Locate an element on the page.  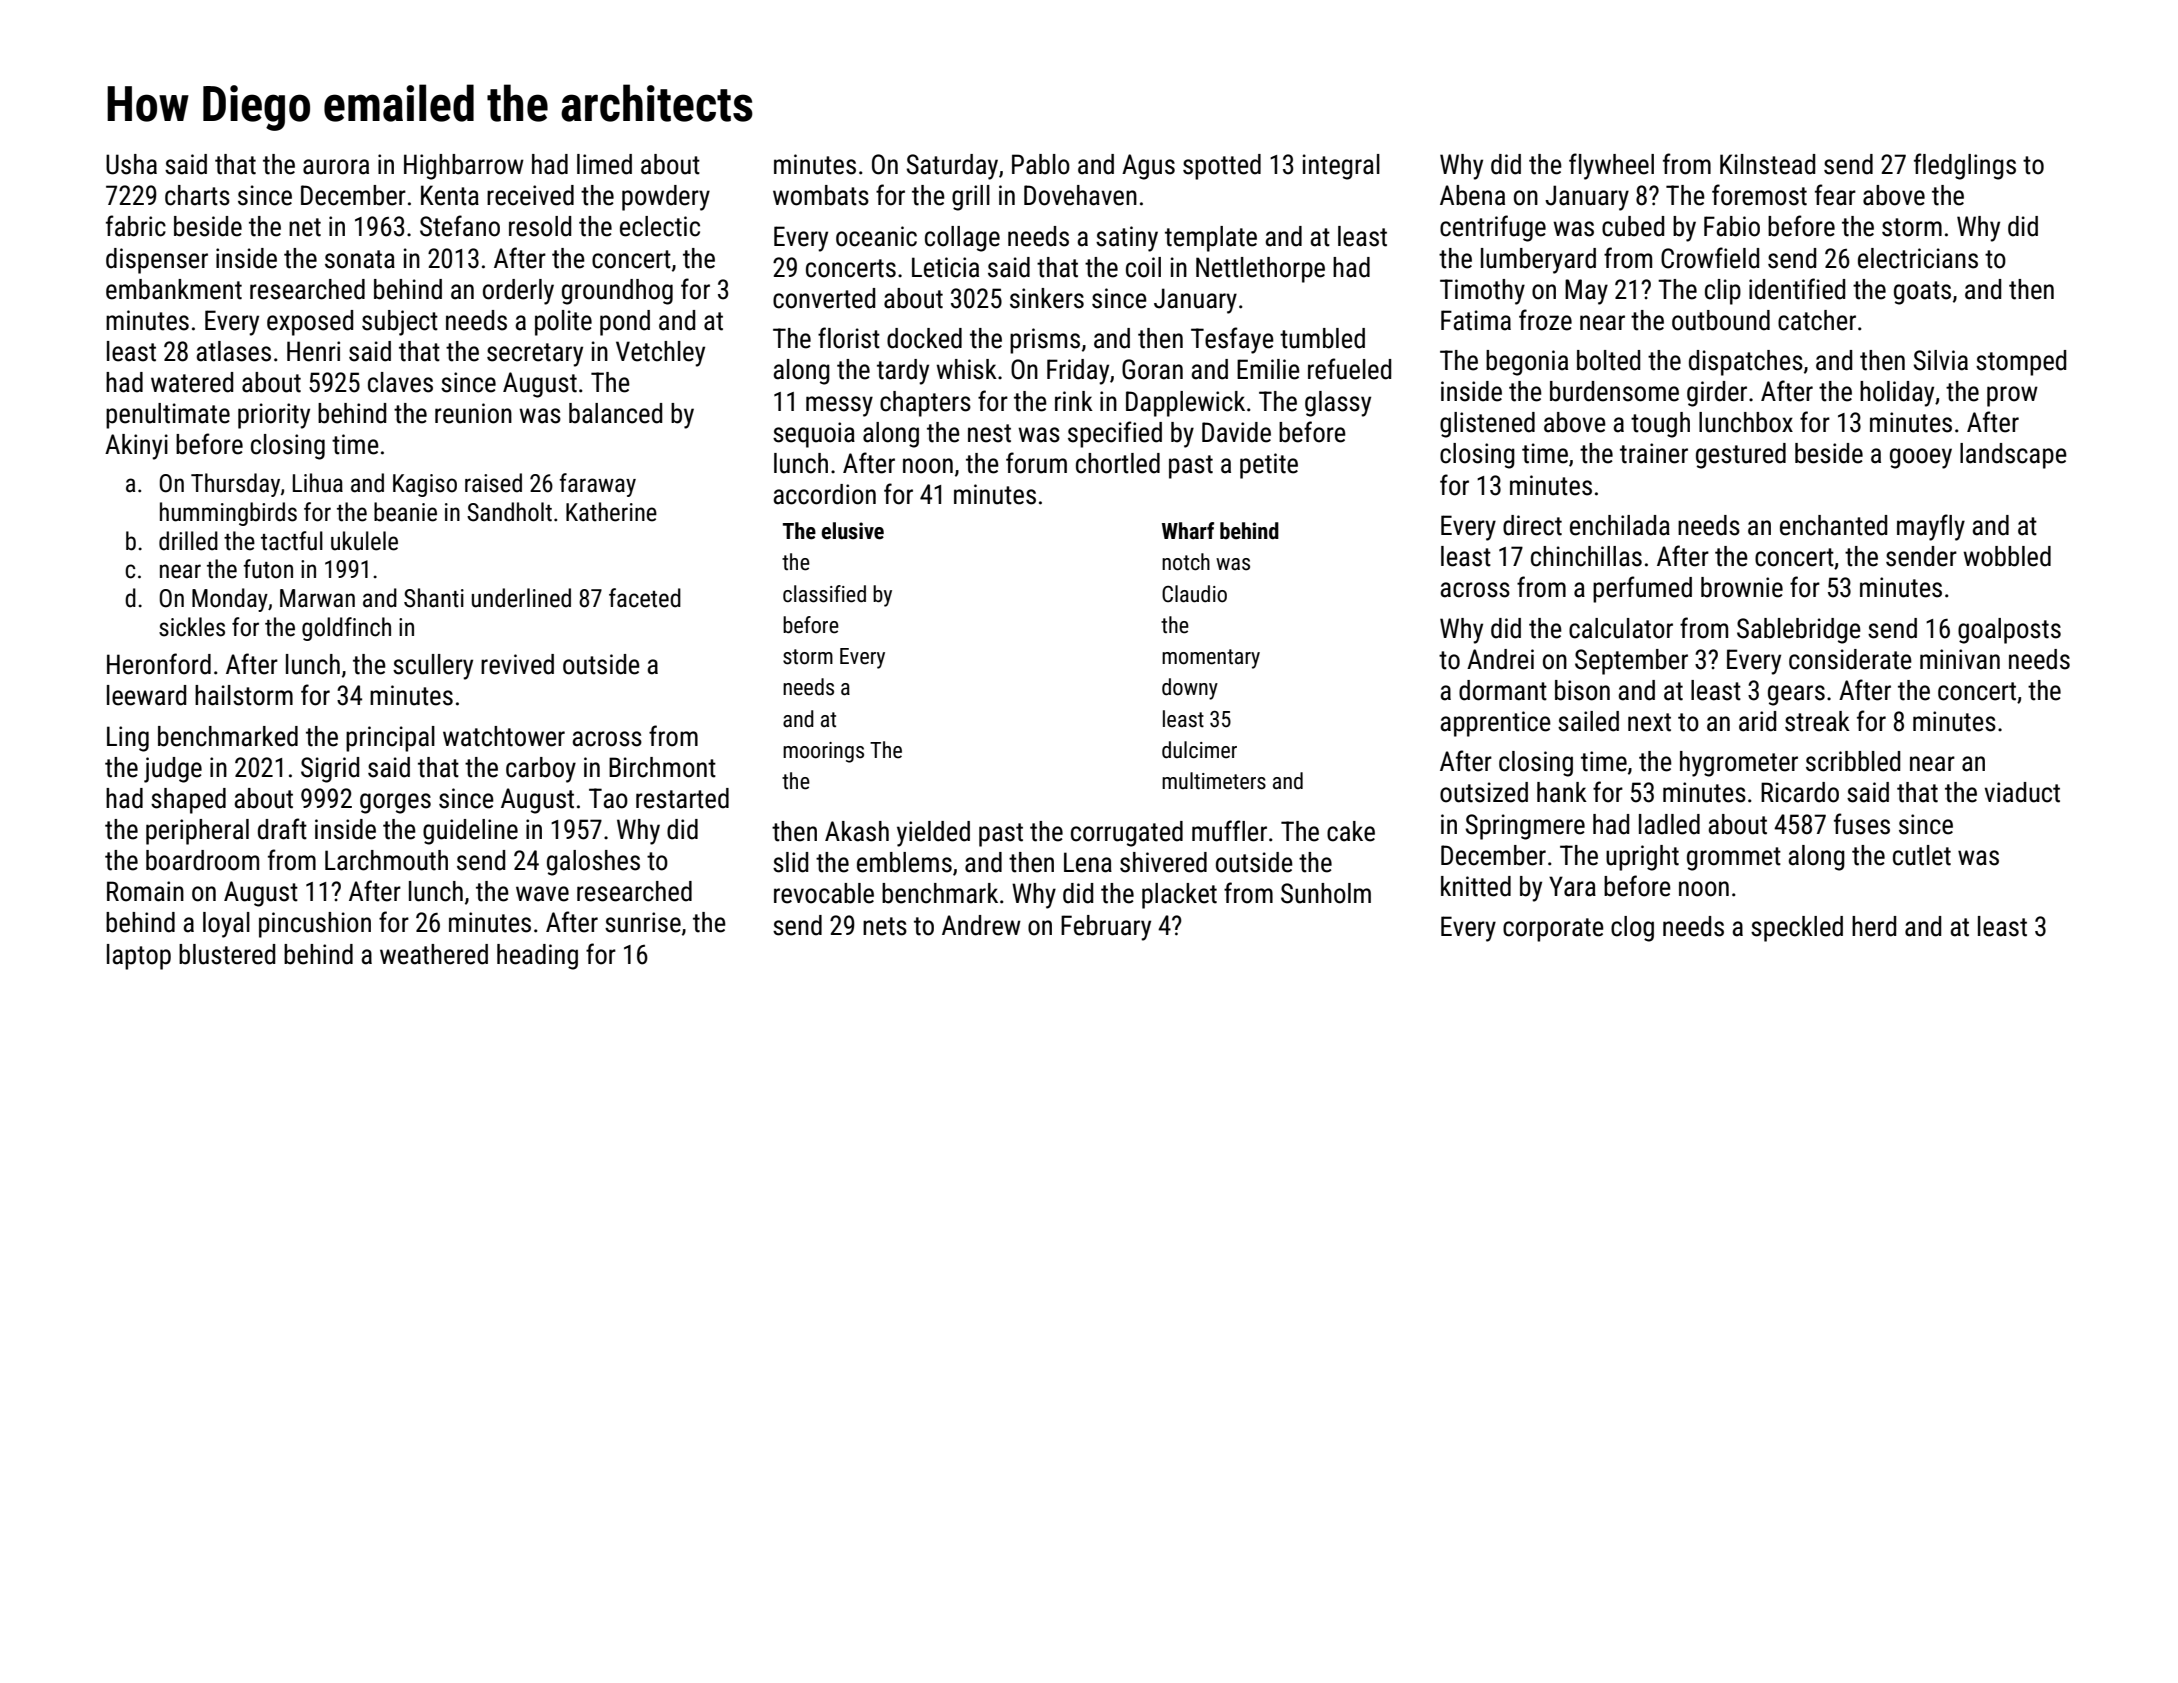
February is located at coordinates (1106, 928).
